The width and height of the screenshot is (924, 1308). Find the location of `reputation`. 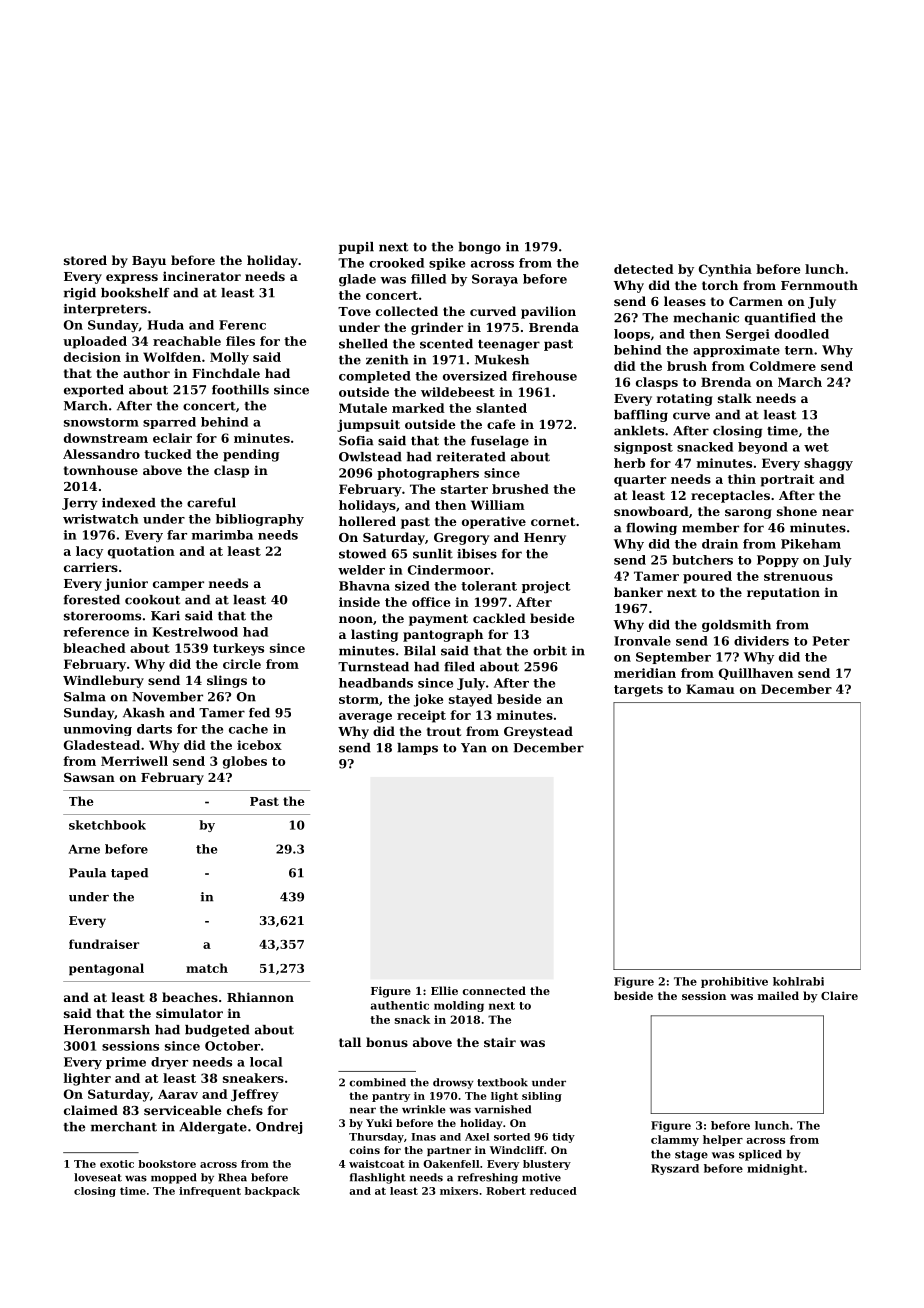

reputation is located at coordinates (783, 593).
